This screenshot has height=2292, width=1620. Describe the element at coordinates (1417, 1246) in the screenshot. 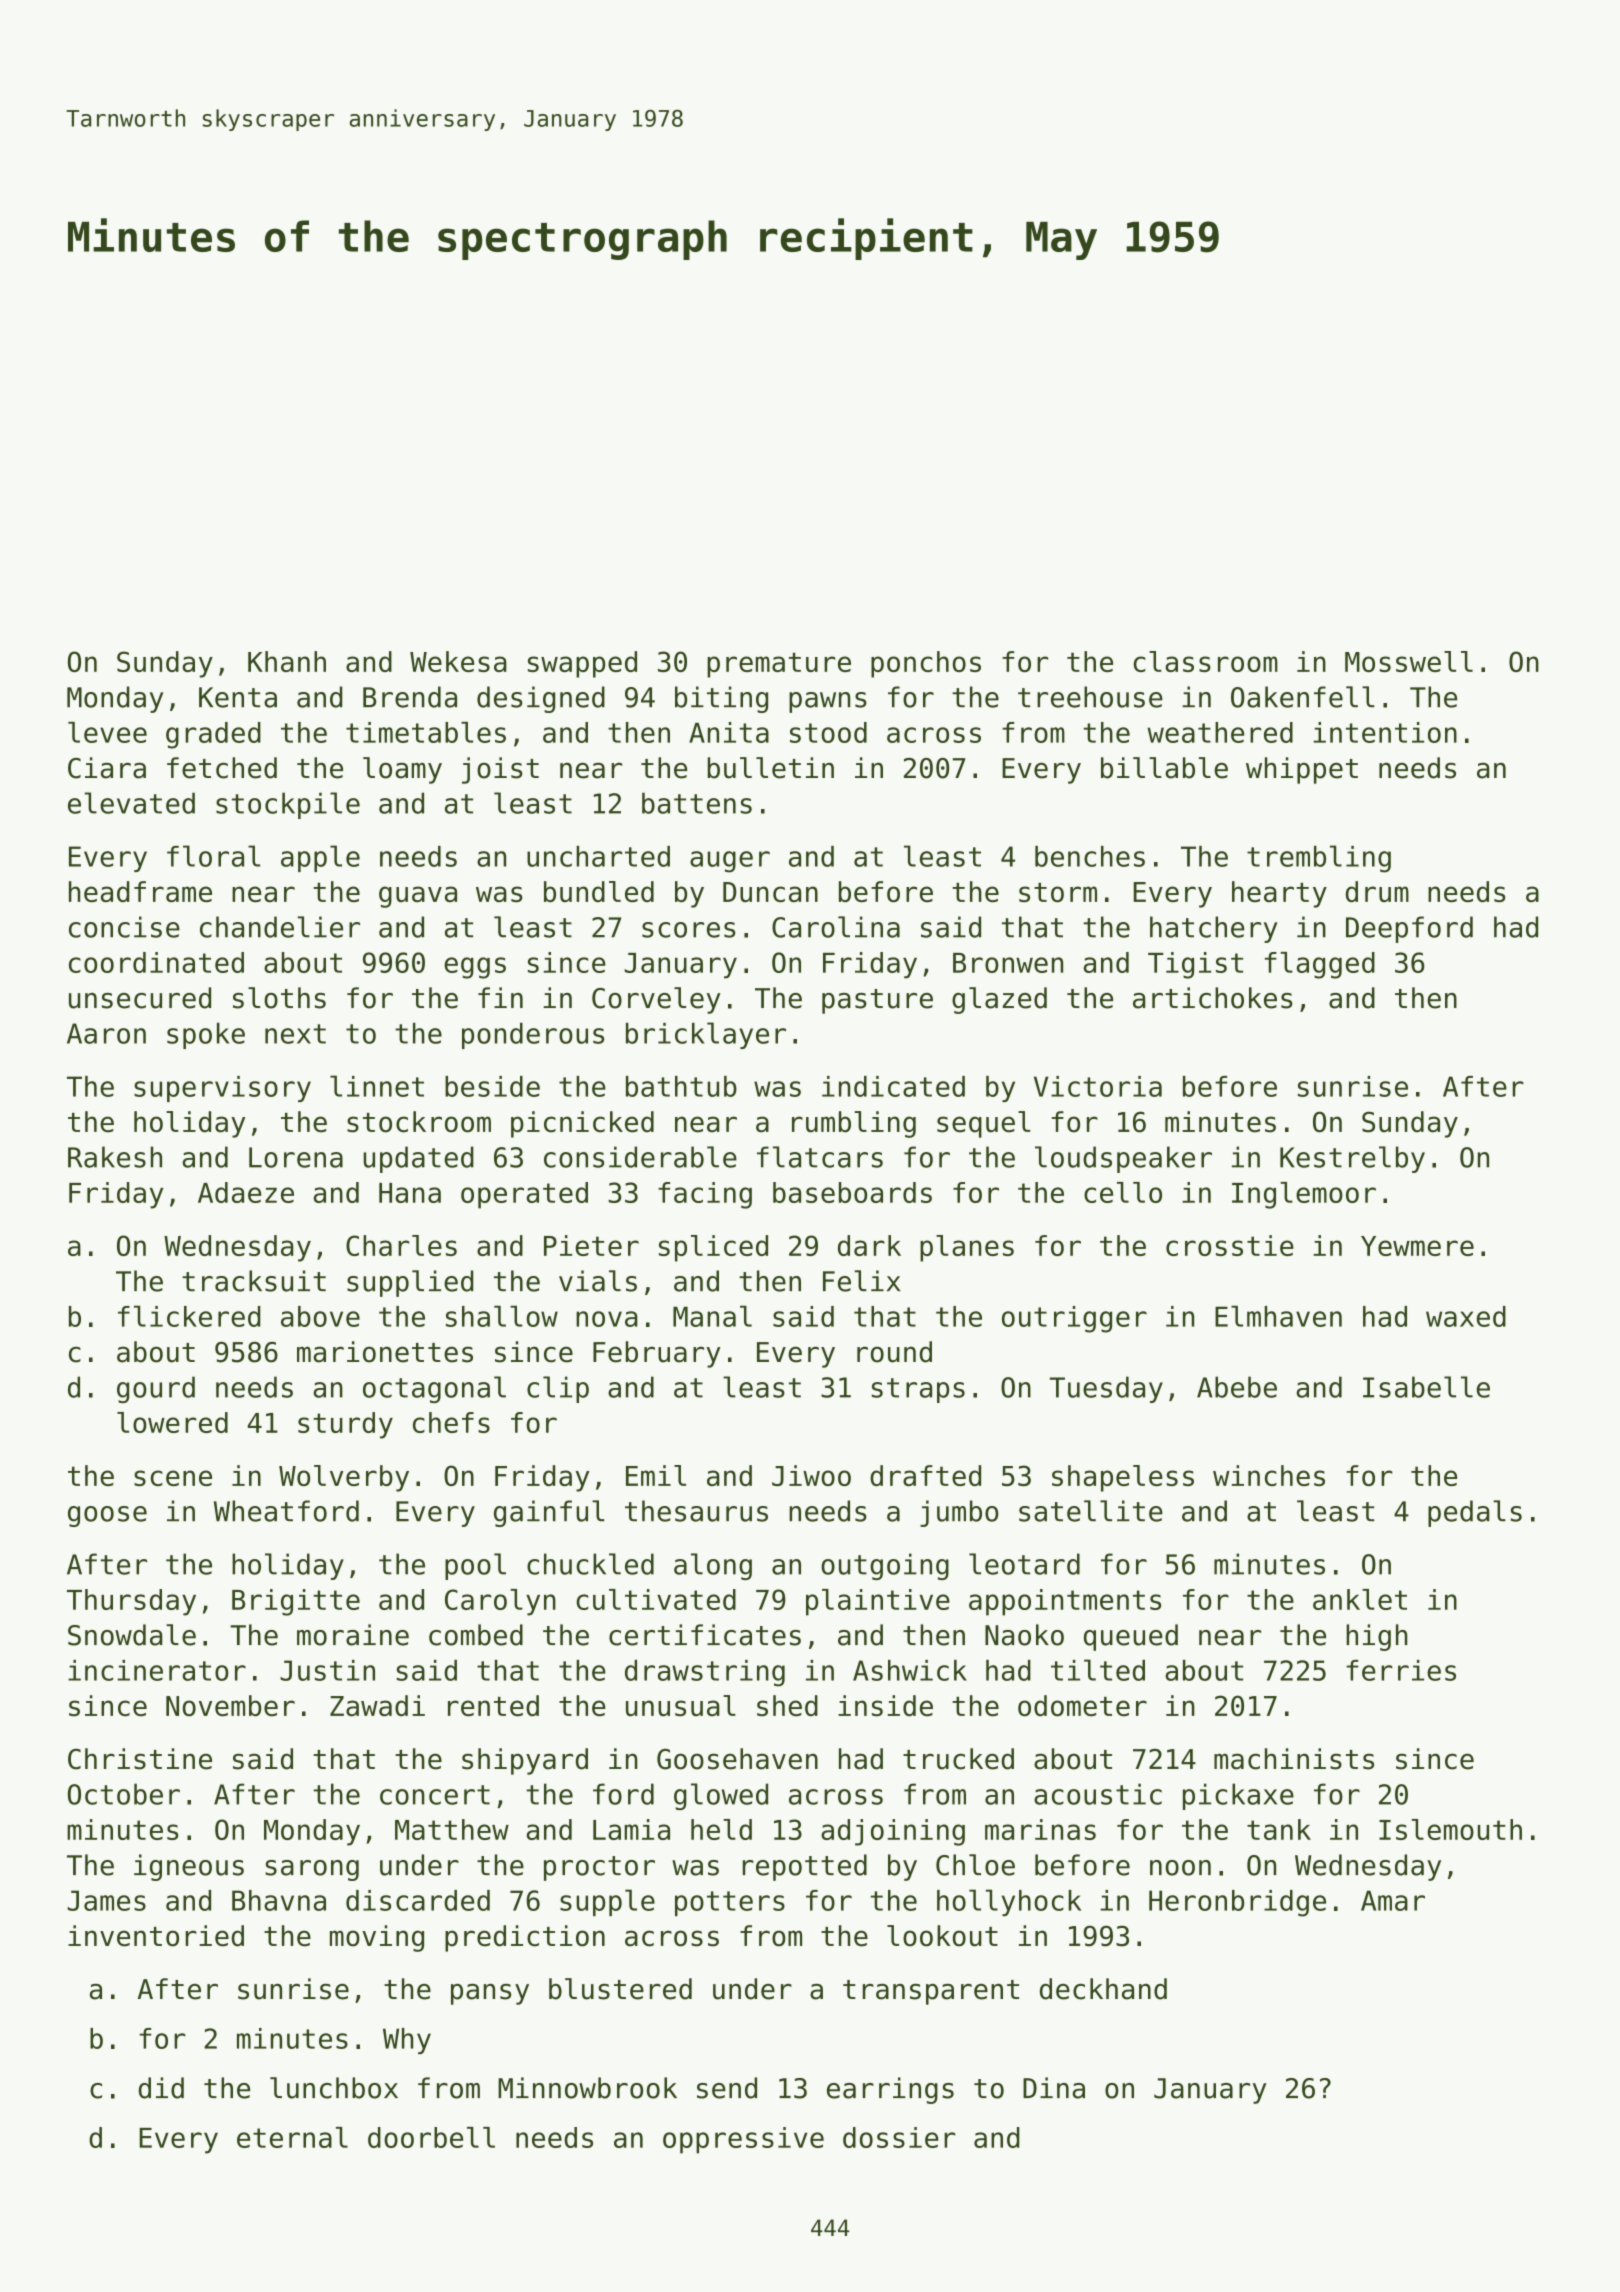

I see `Yewmere` at that location.
